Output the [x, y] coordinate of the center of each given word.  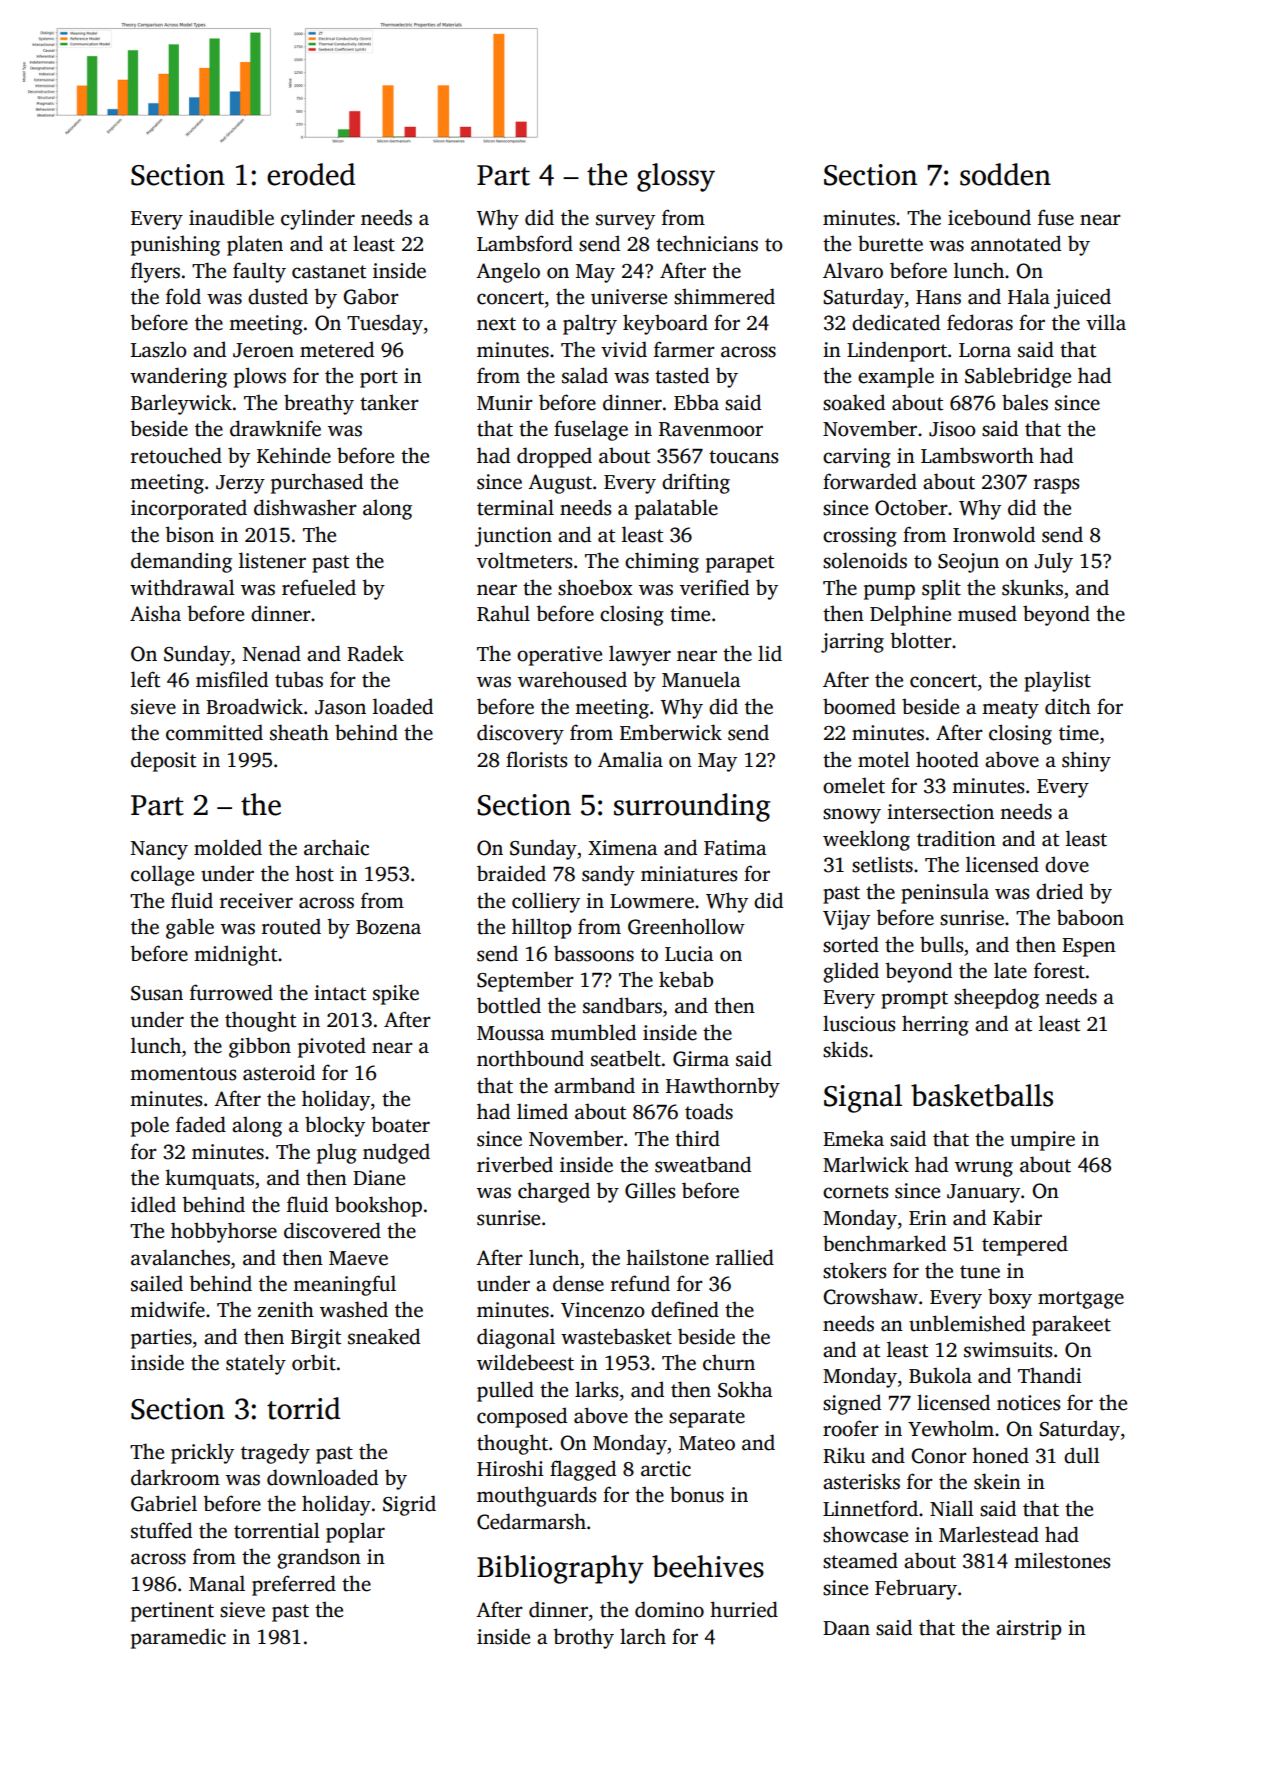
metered [337, 349]
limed [542, 1111]
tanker [389, 402]
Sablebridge [1018, 377]
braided [511, 873]
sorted [851, 944]
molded [228, 847]
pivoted [332, 1047]
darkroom [175, 1477]
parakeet [1071, 1325]
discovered [332, 1230]
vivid [624, 349]
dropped [554, 457]
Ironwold [994, 534]
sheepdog [996, 998]
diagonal [516, 1338]
